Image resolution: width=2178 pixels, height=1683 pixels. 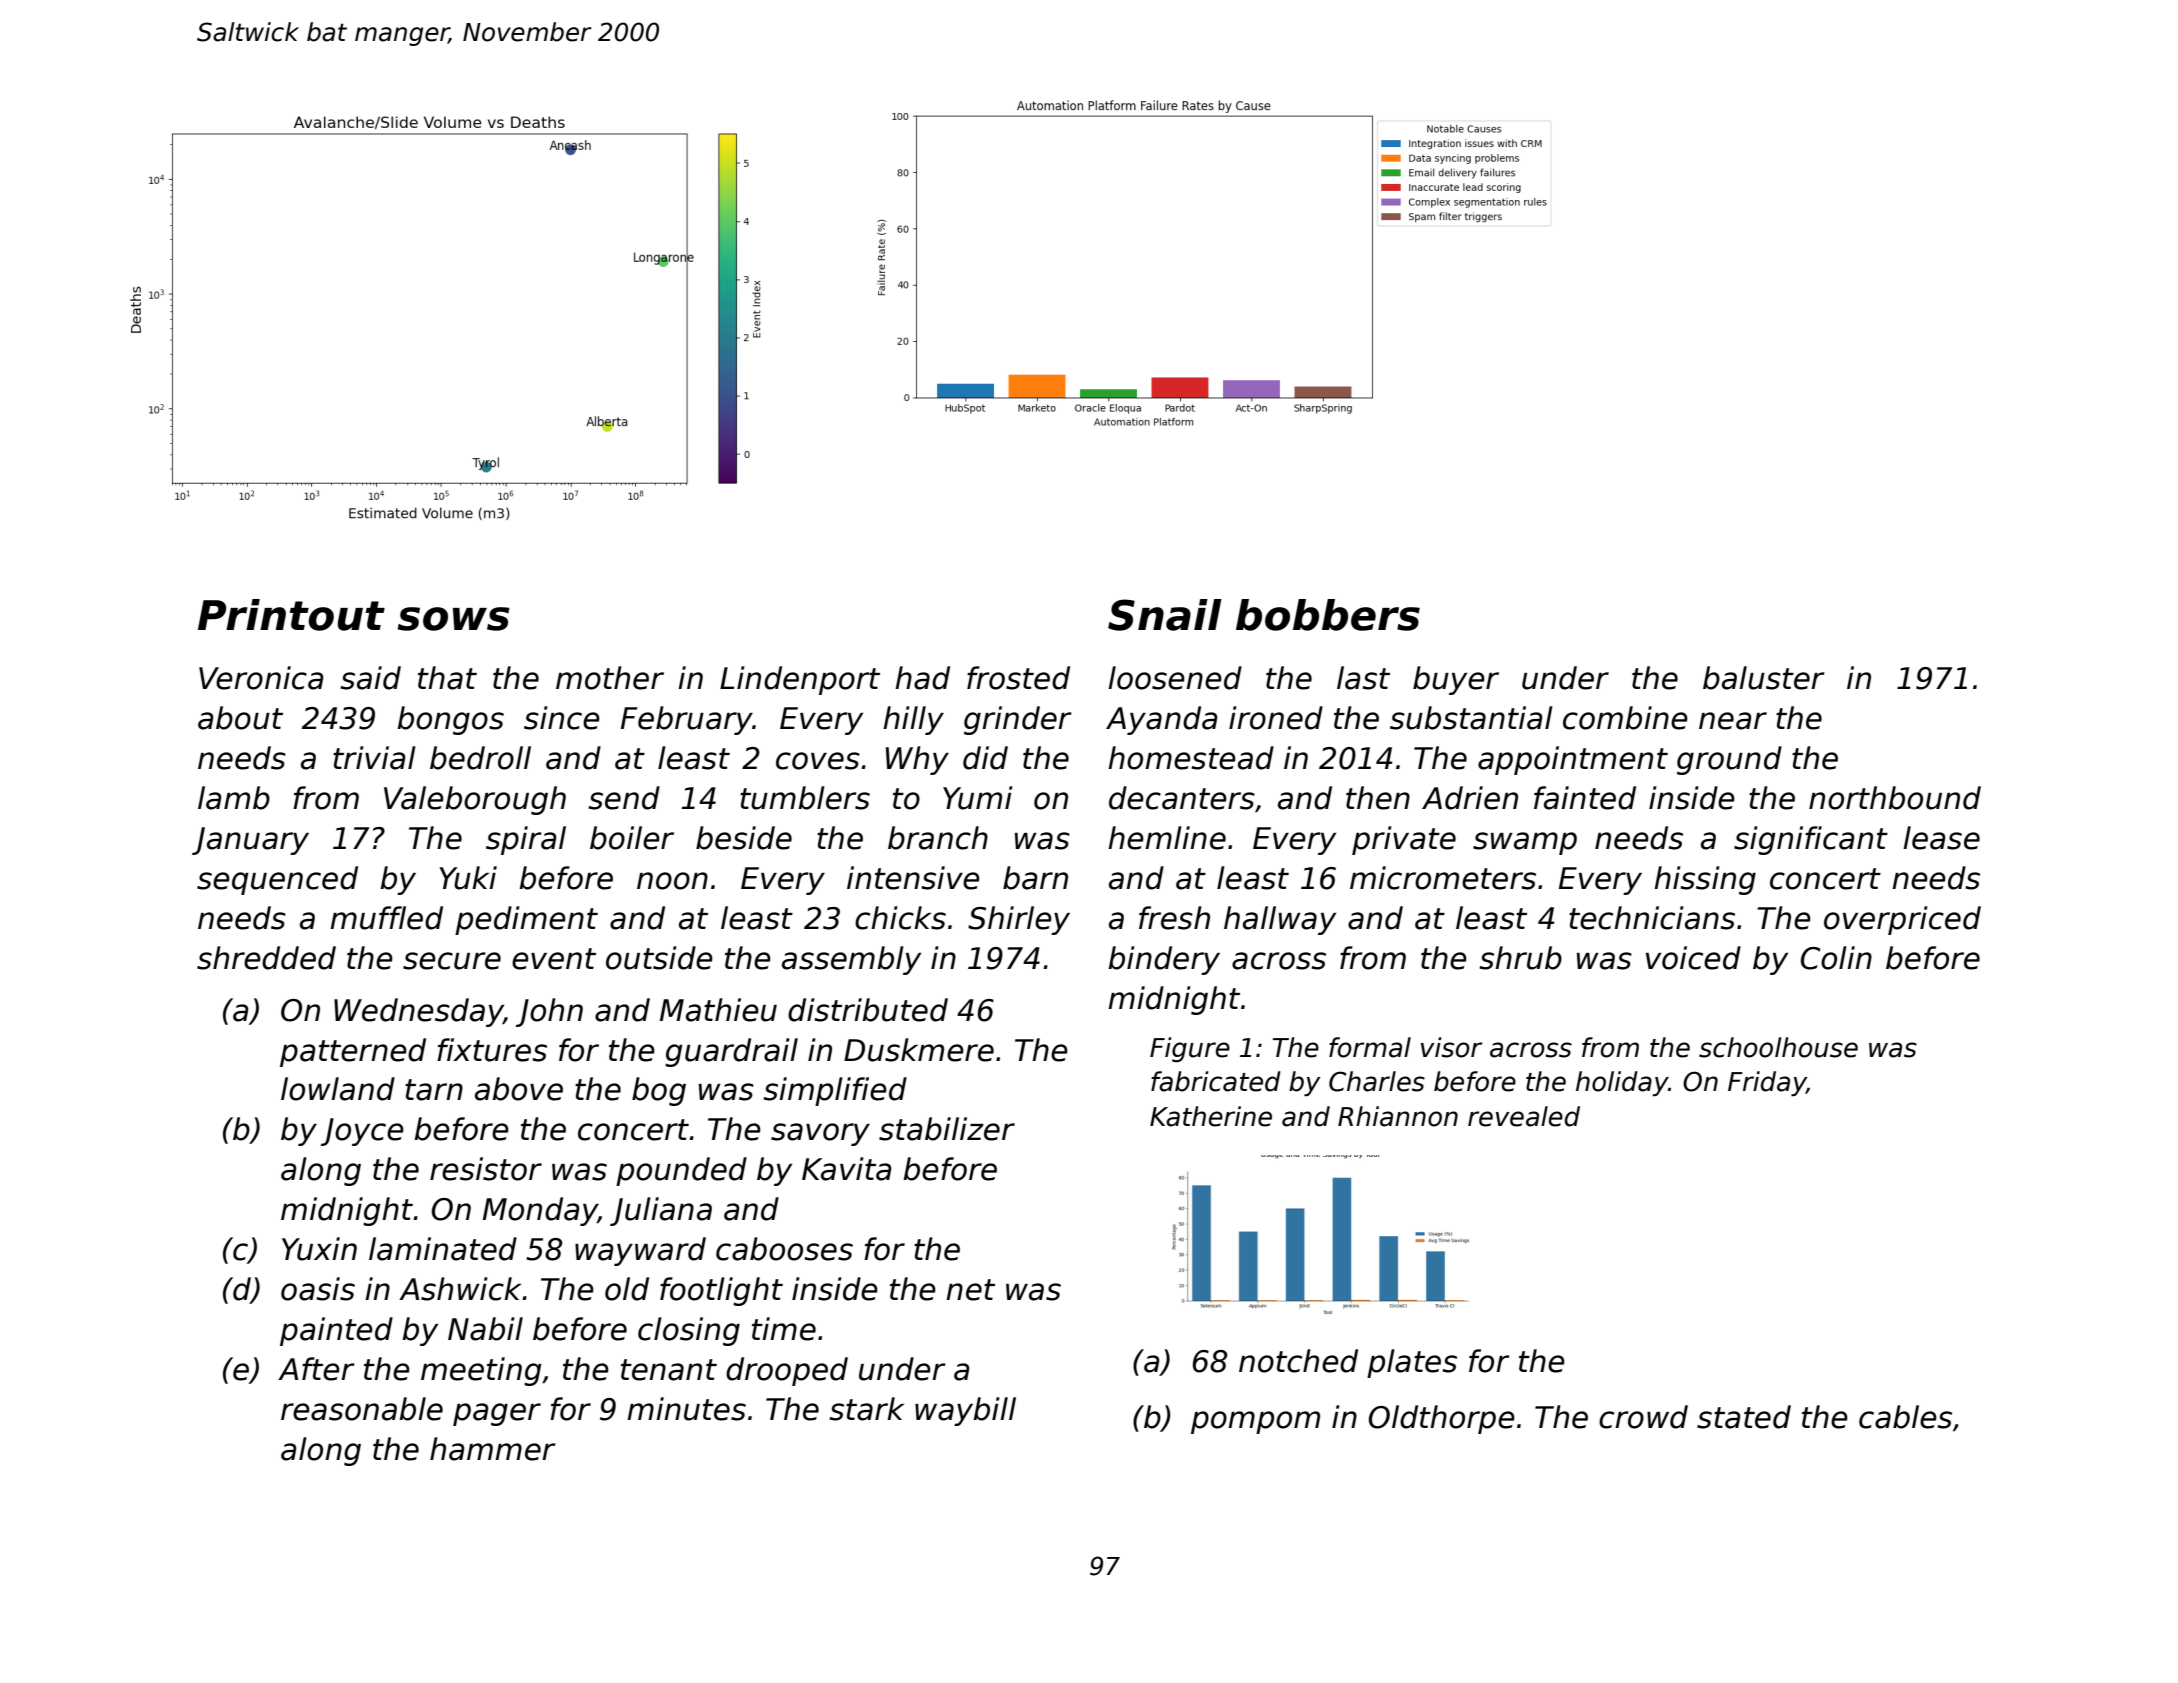 I want to click on revealed, so click(x=1524, y=1116).
